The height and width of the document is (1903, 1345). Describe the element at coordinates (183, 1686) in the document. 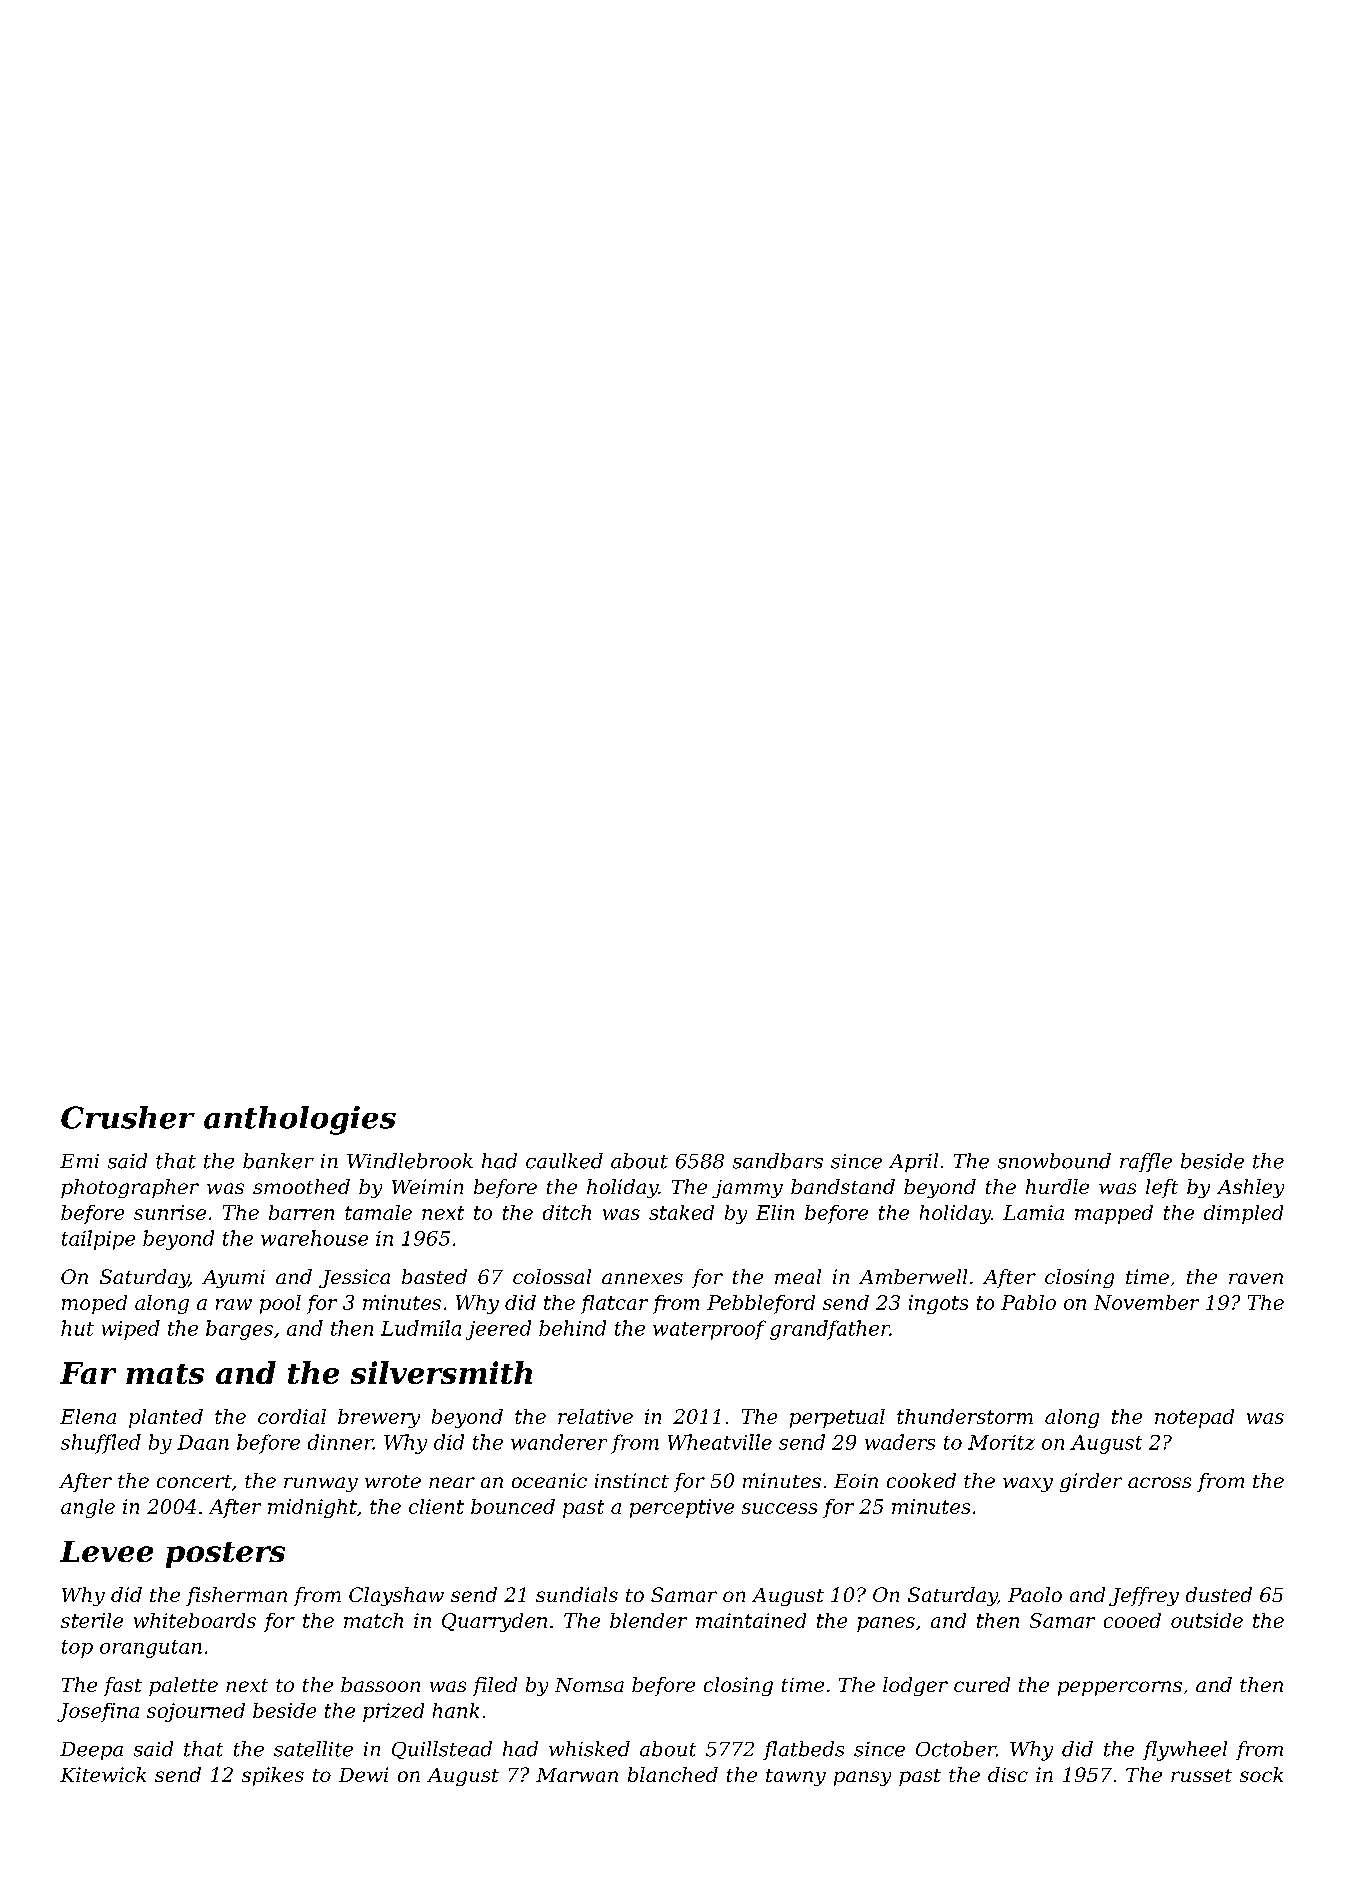

I see `palette` at that location.
